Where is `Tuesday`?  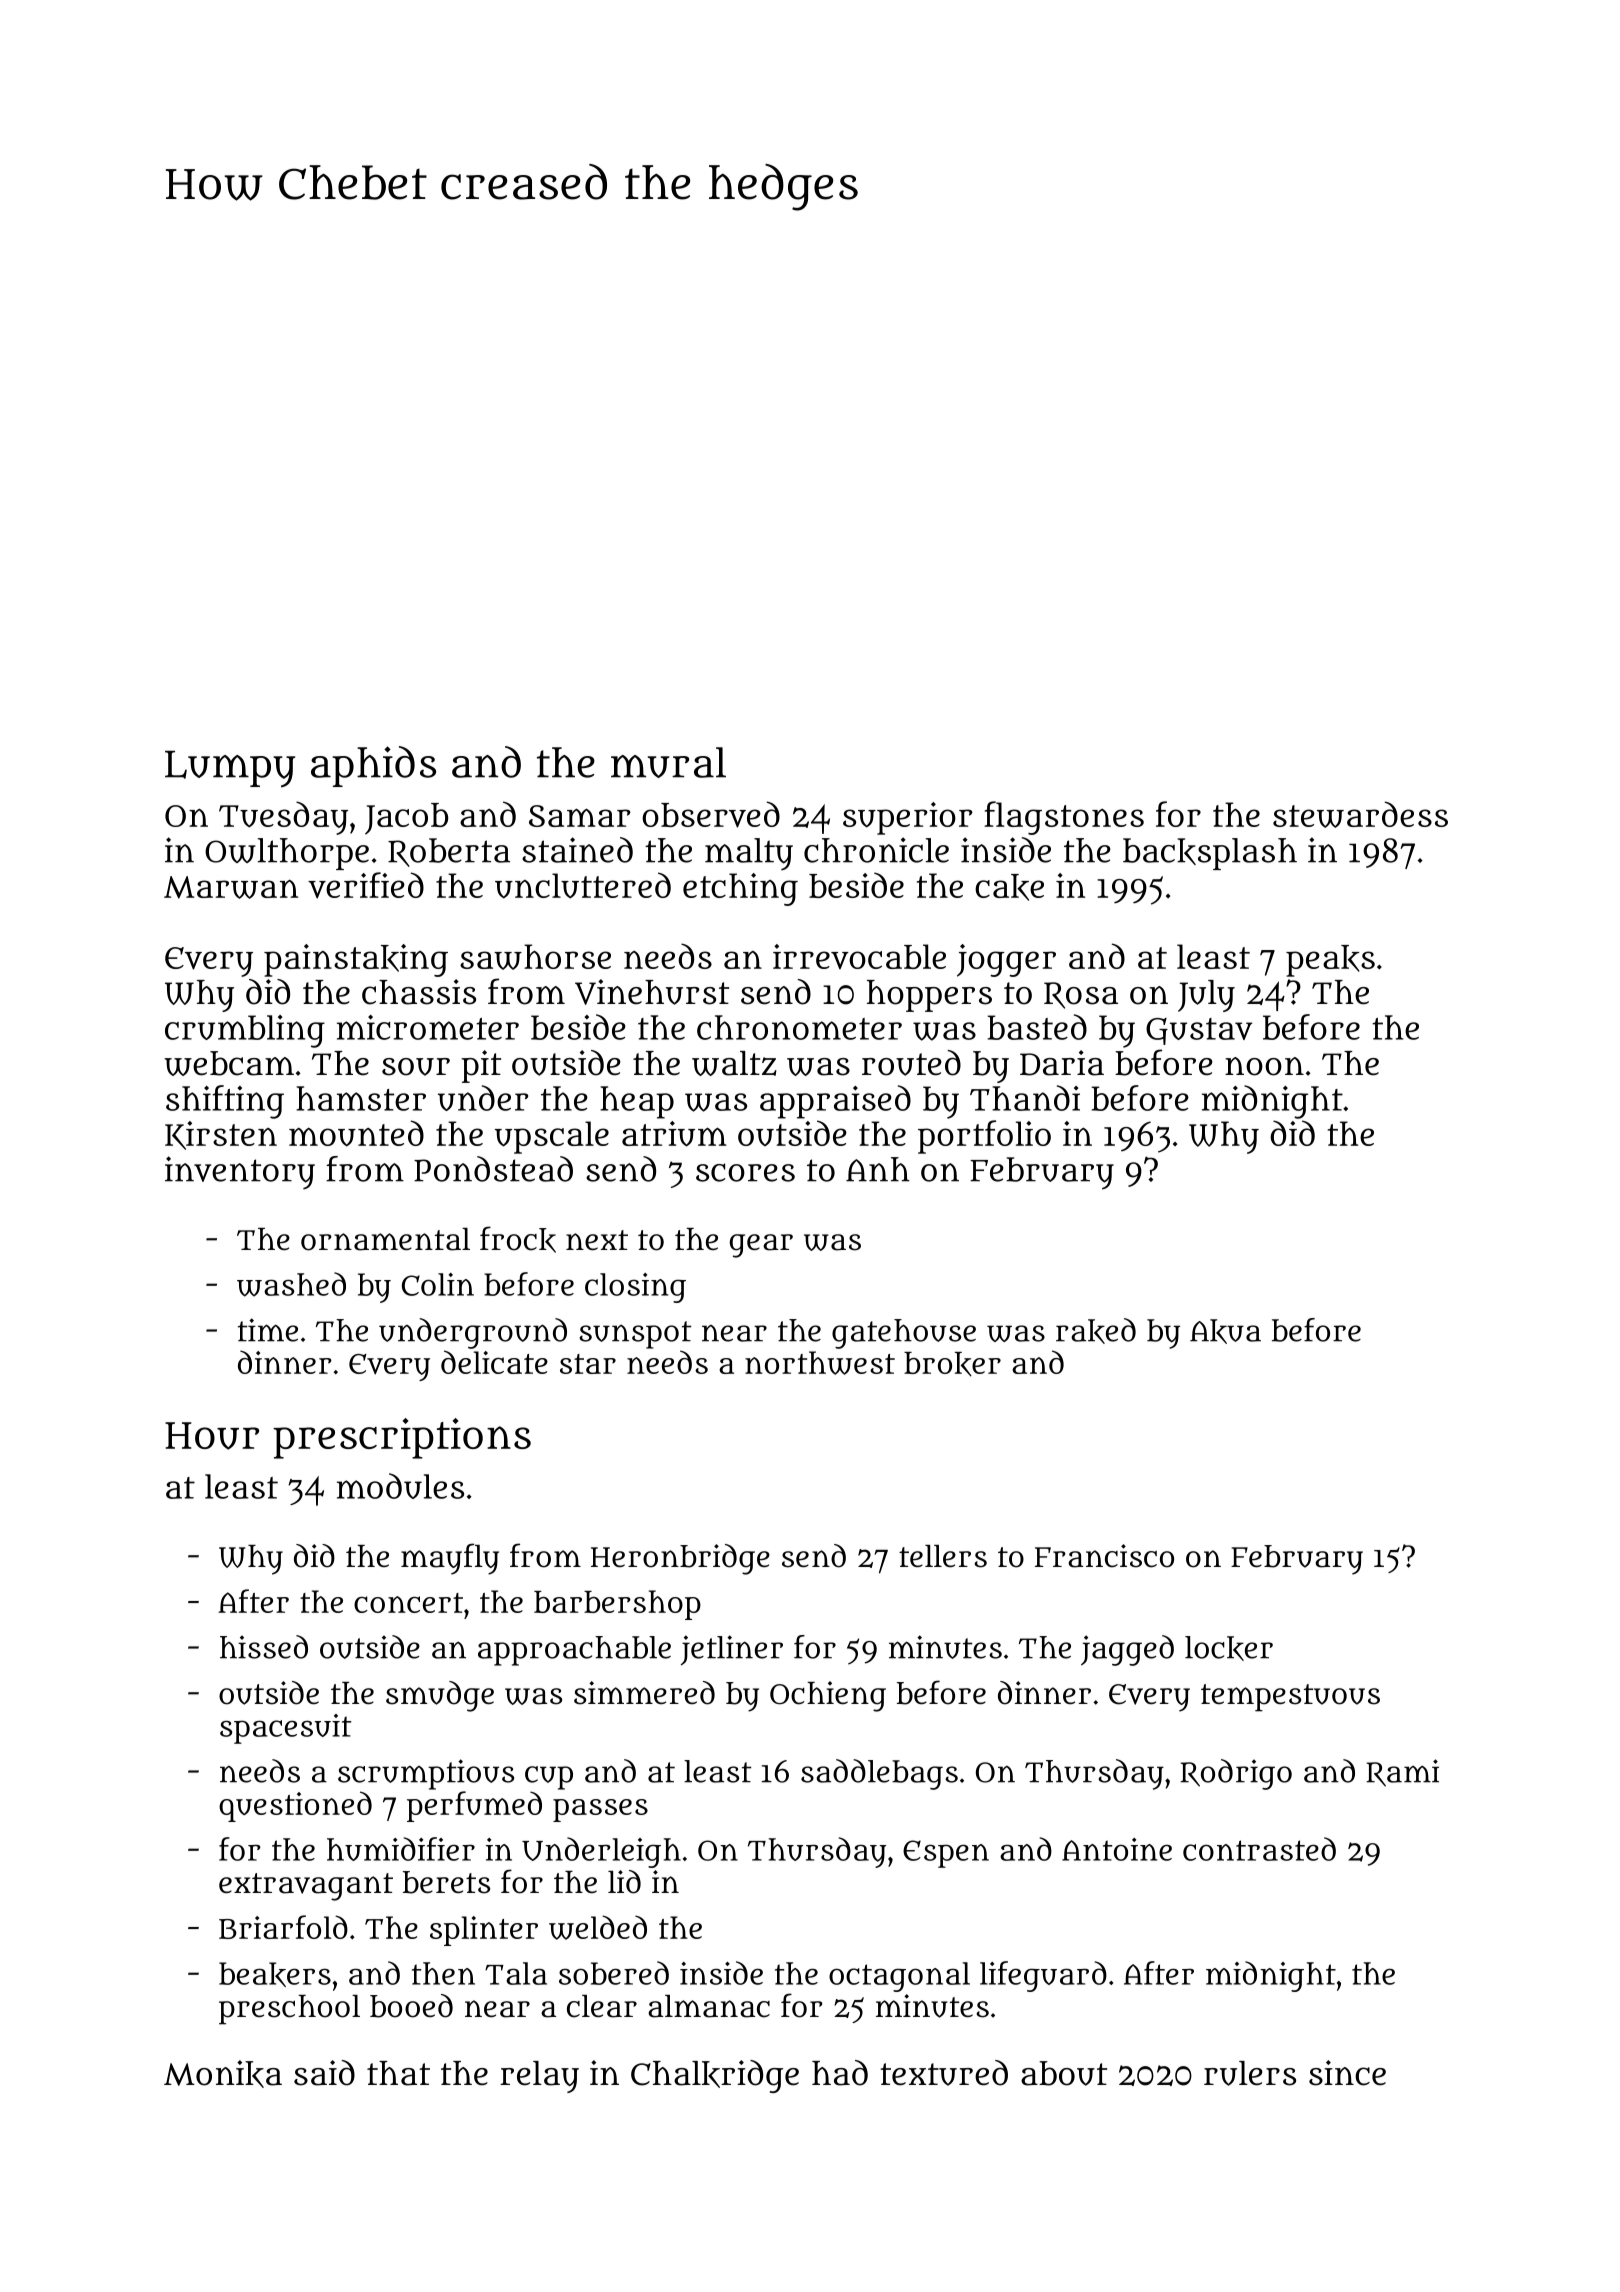 Tuesday is located at coordinates (283, 818).
